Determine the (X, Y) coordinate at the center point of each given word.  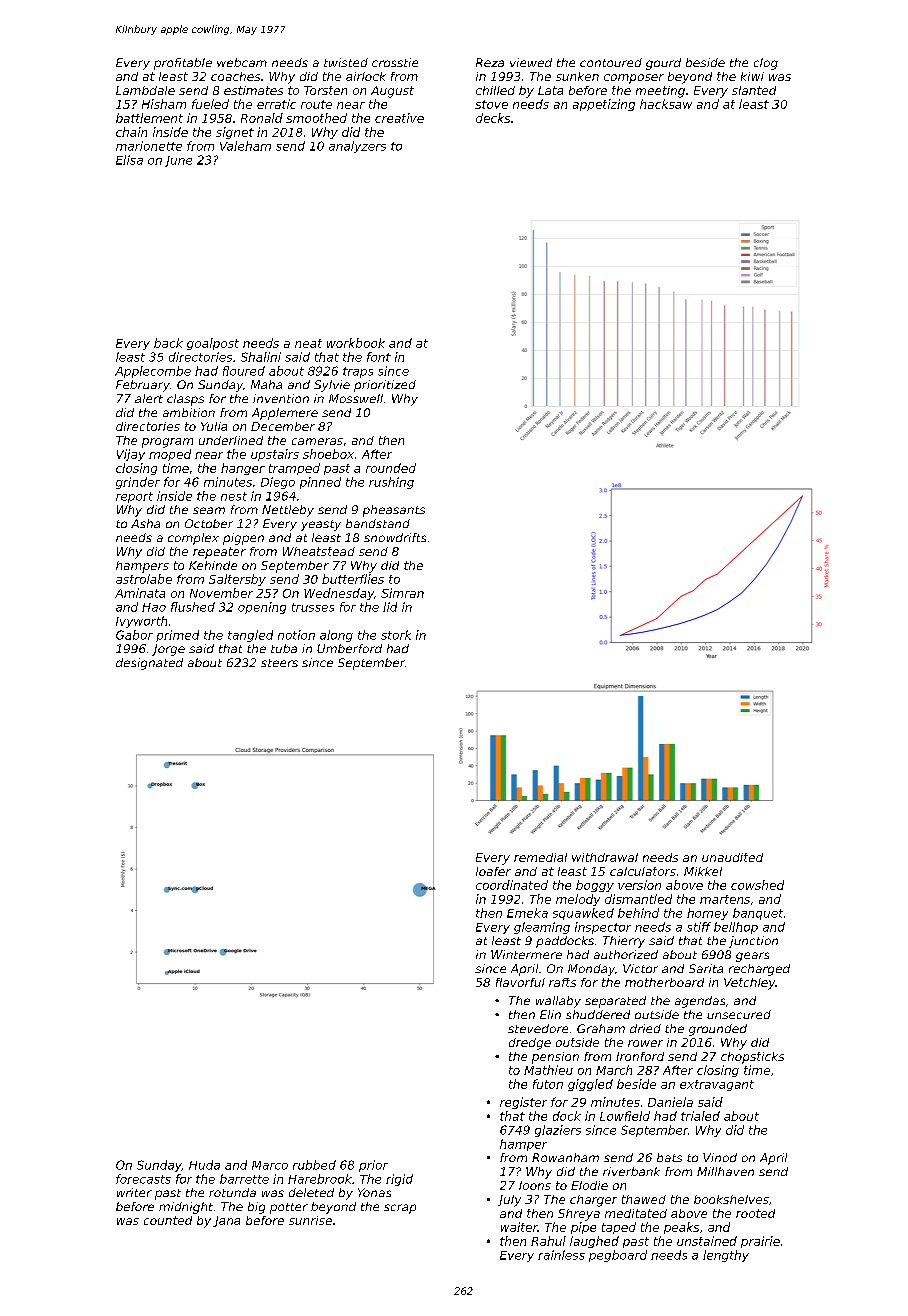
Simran (402, 593)
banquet (758, 914)
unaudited (732, 857)
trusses (313, 607)
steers (279, 663)
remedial (540, 857)
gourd (663, 64)
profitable (183, 64)
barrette (244, 1179)
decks (493, 118)
